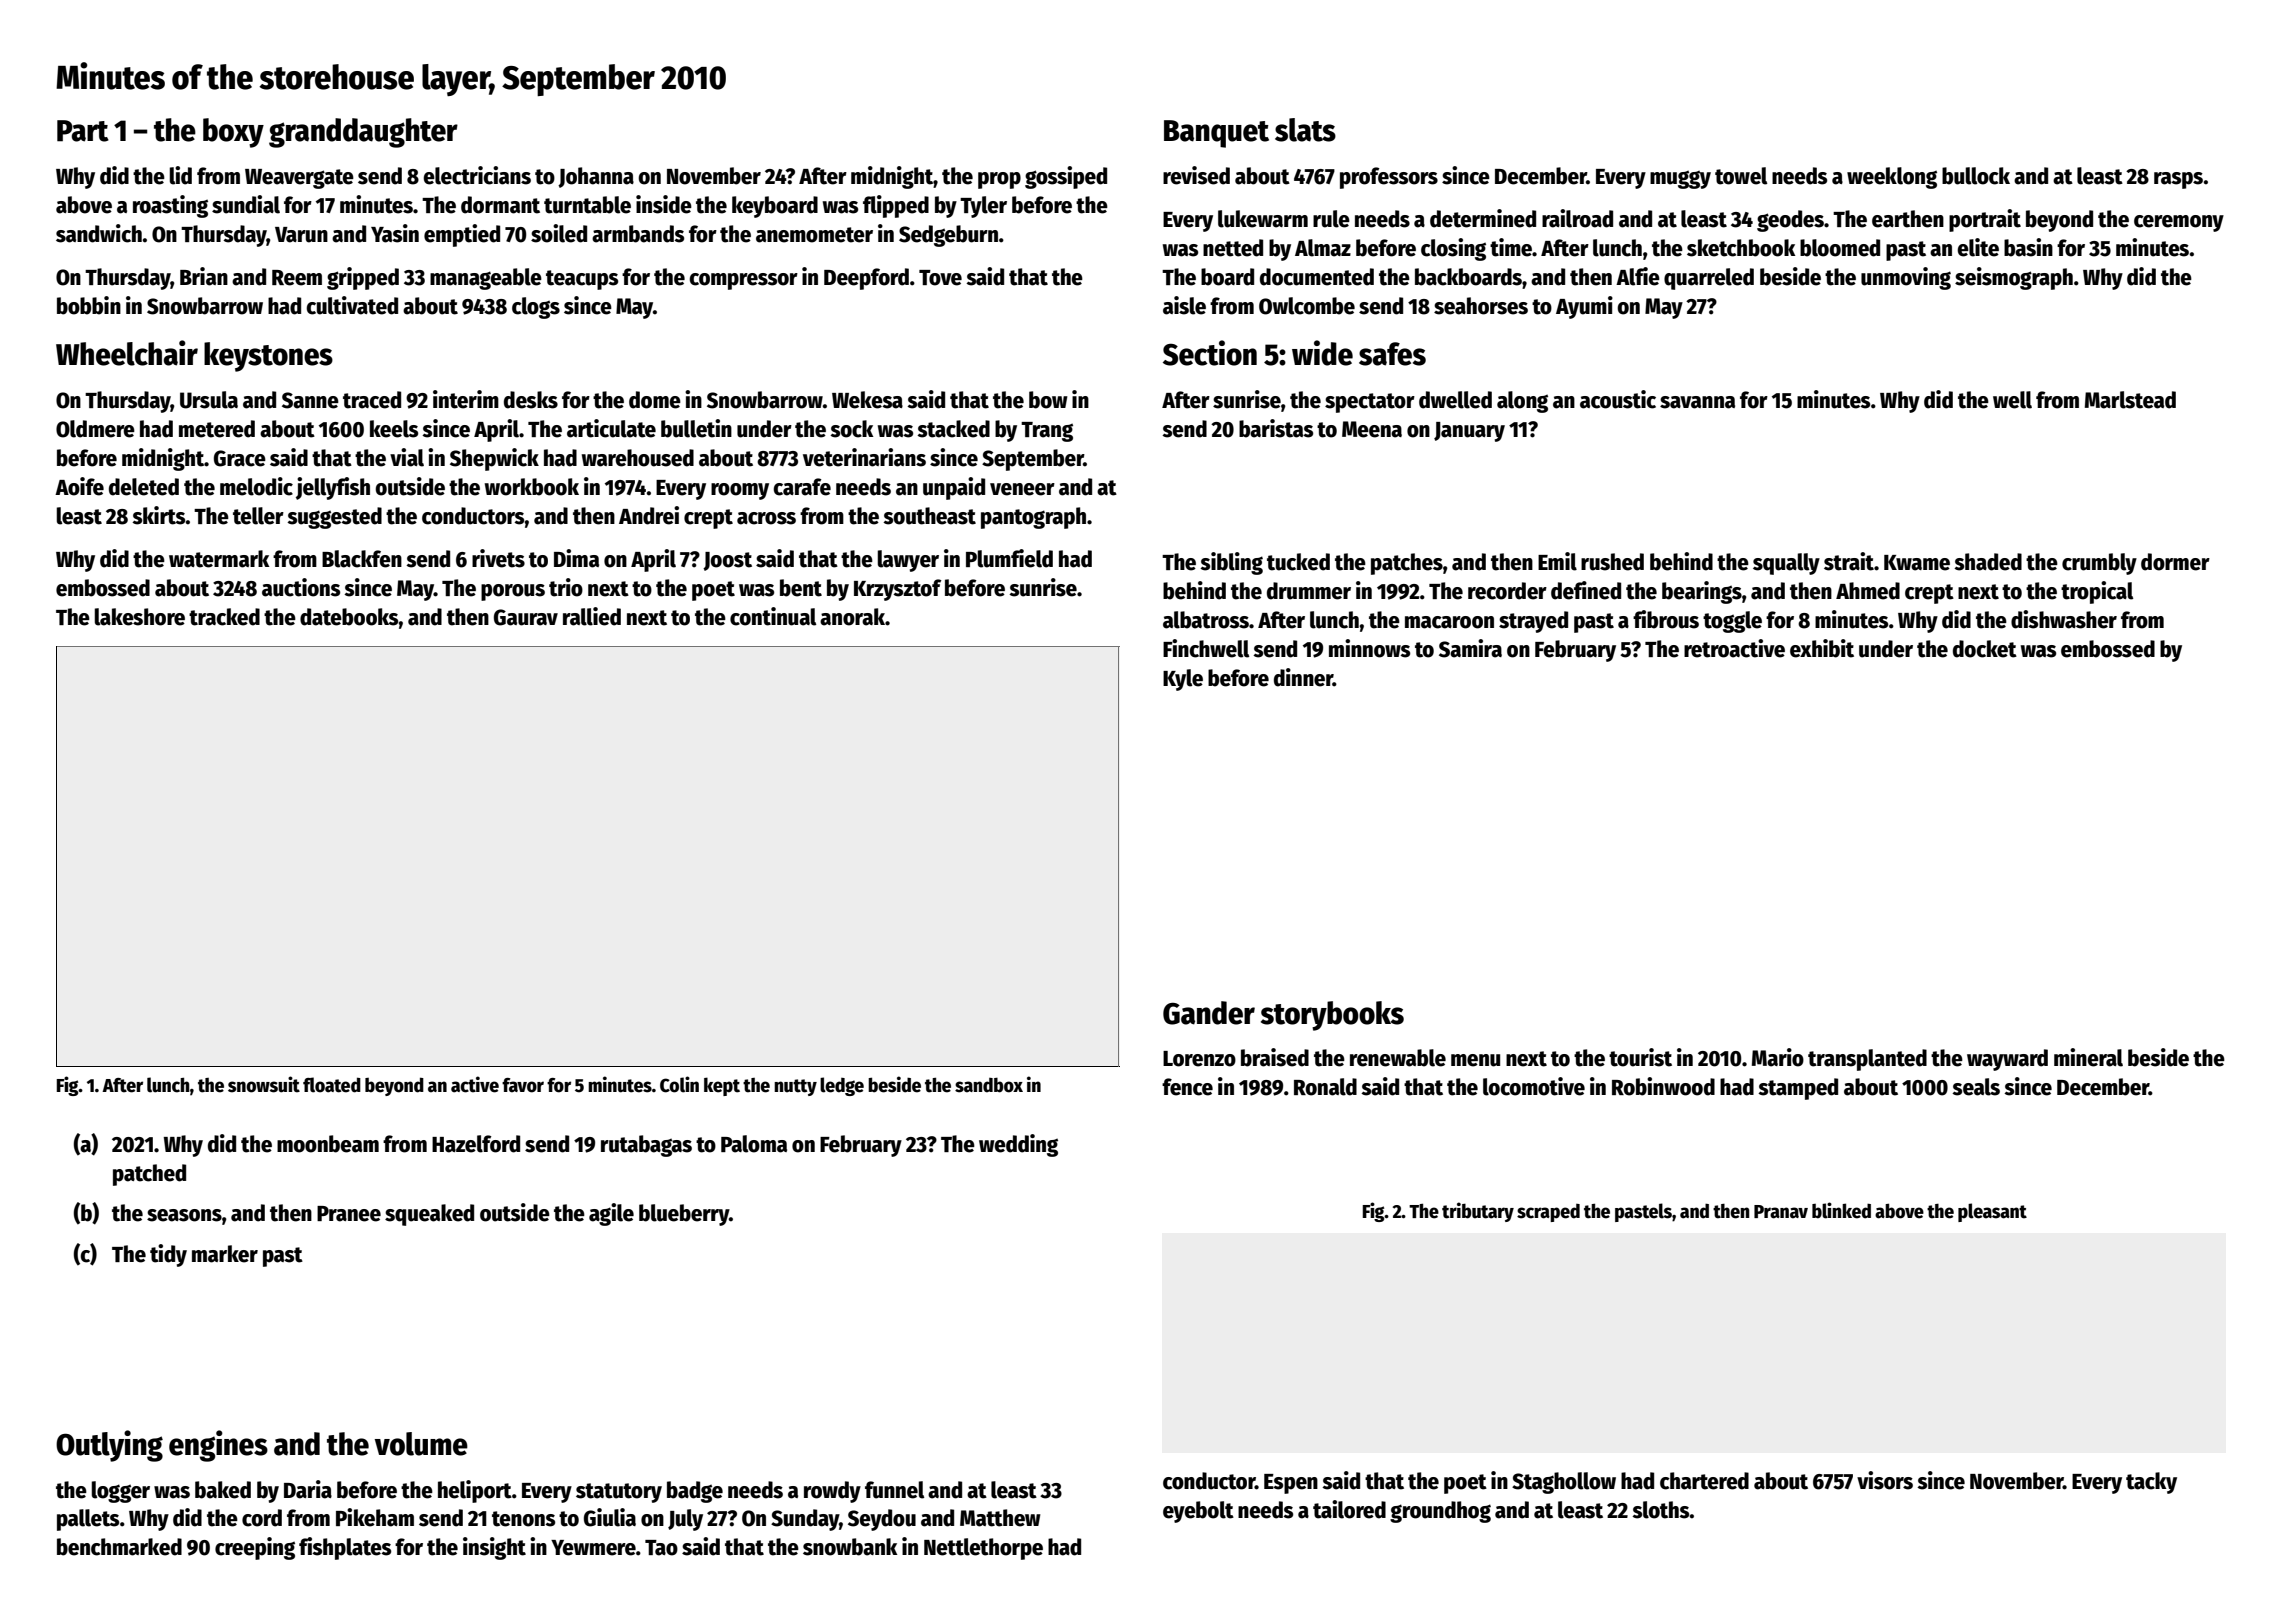 This screenshot has width=2282, height=1614. What do you see at coordinates (1198, 1512) in the screenshot?
I see `eyebolt` at bounding box center [1198, 1512].
